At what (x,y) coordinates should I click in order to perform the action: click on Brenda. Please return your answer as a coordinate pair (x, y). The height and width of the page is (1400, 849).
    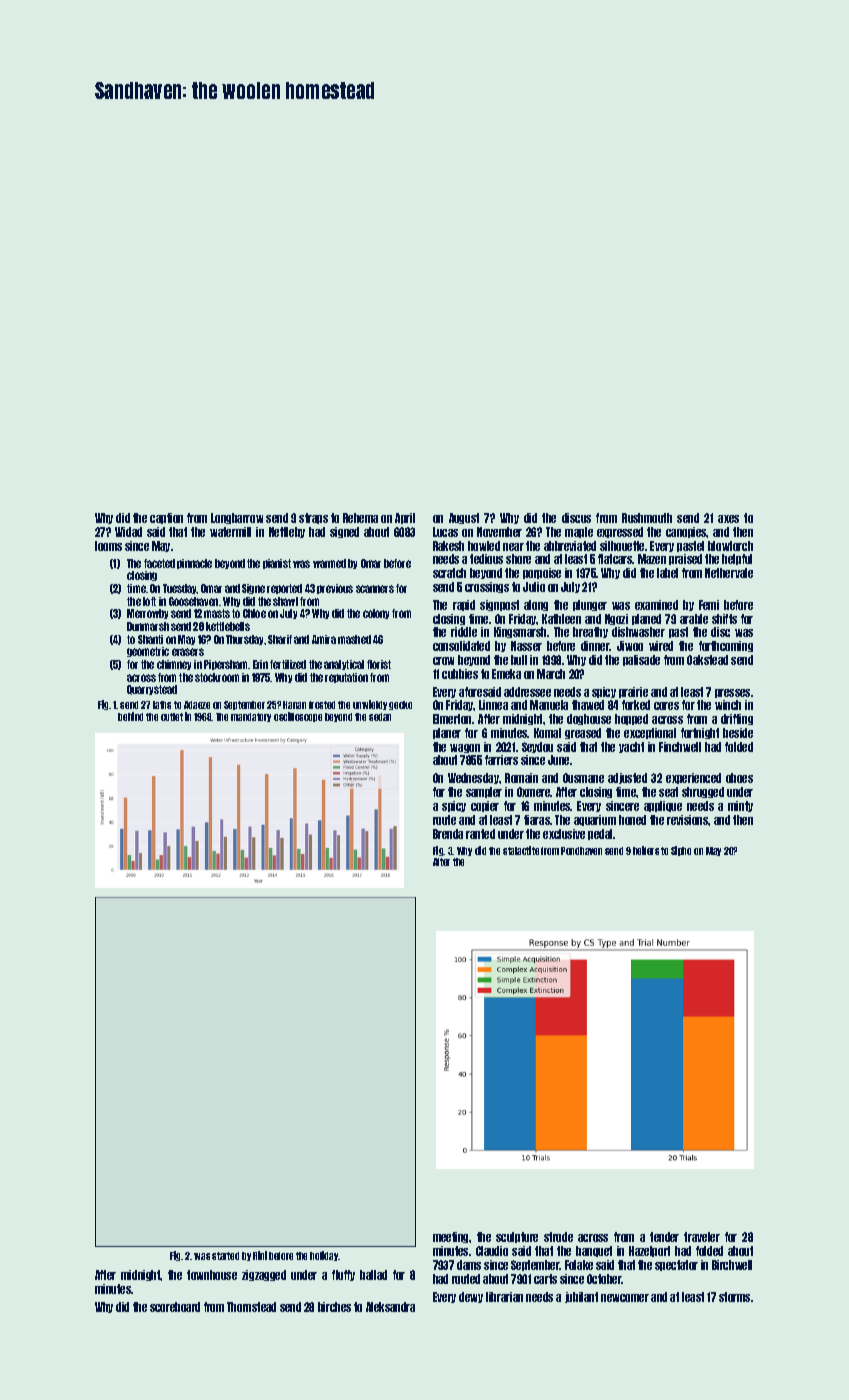
    Looking at the image, I should click on (448, 834).
